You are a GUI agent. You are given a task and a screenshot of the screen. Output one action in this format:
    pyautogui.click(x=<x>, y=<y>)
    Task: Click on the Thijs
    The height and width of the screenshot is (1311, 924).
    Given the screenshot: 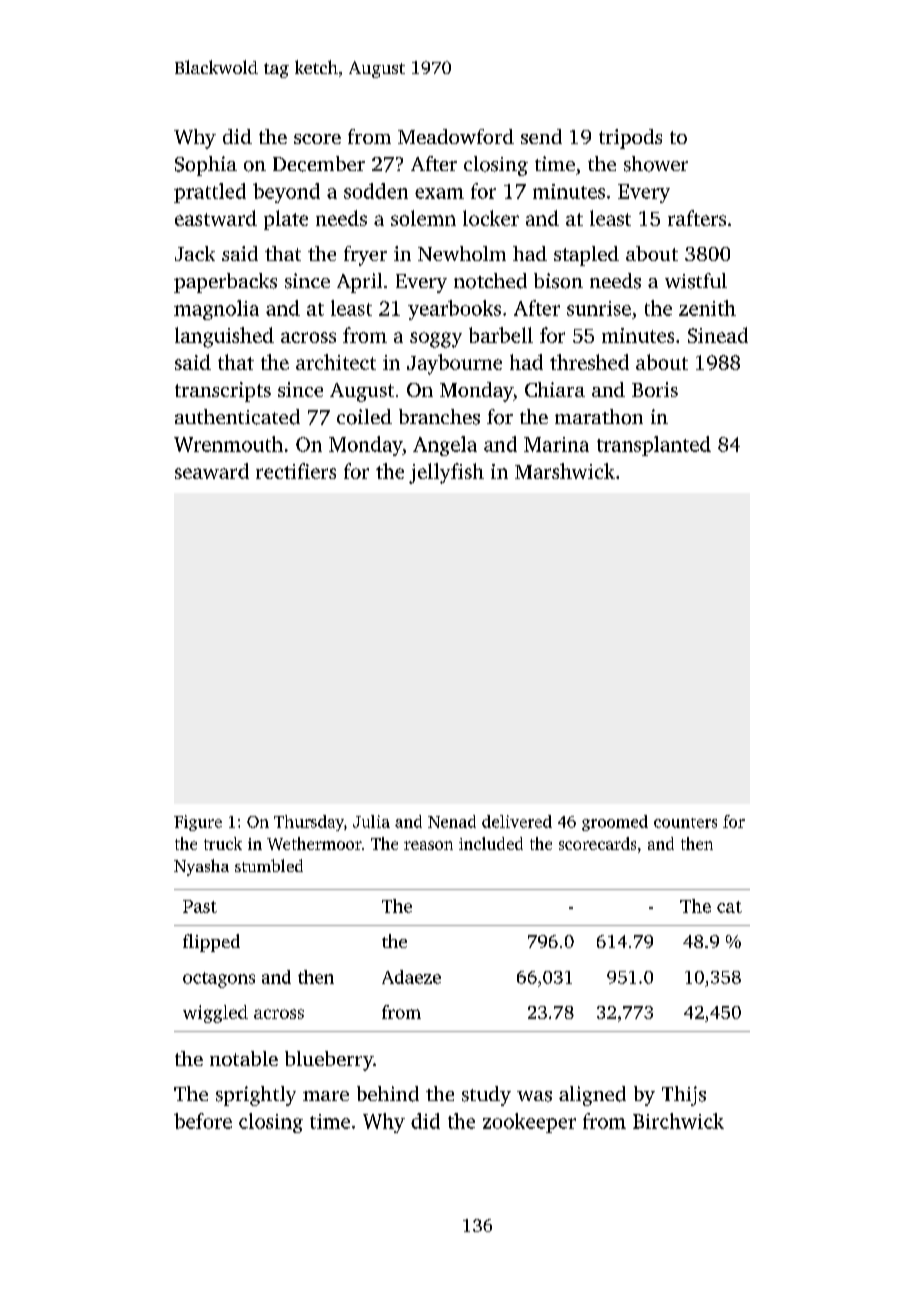 What is the action you would take?
    pyautogui.click(x=684, y=1096)
